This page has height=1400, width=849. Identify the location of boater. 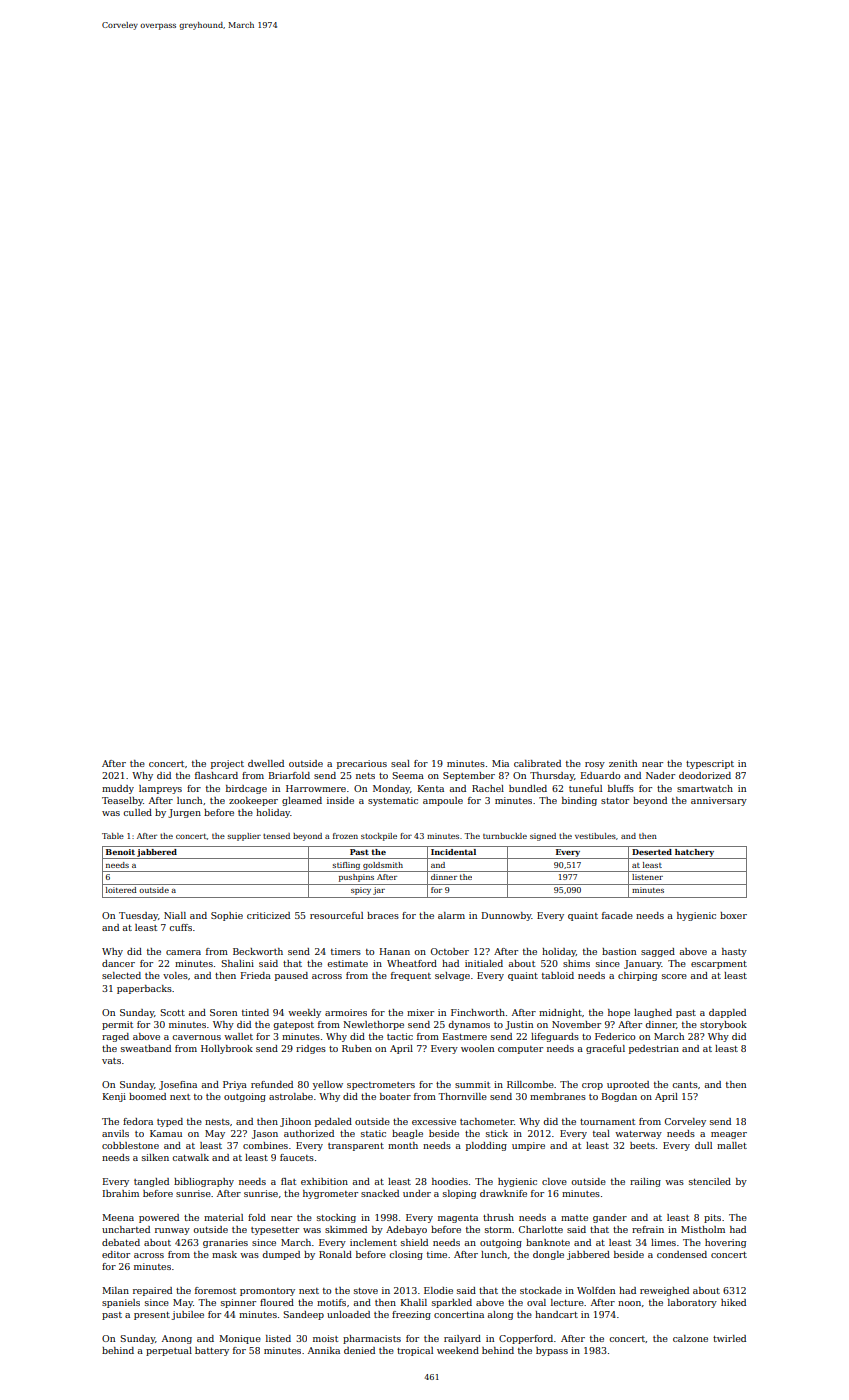
(395, 1096).
